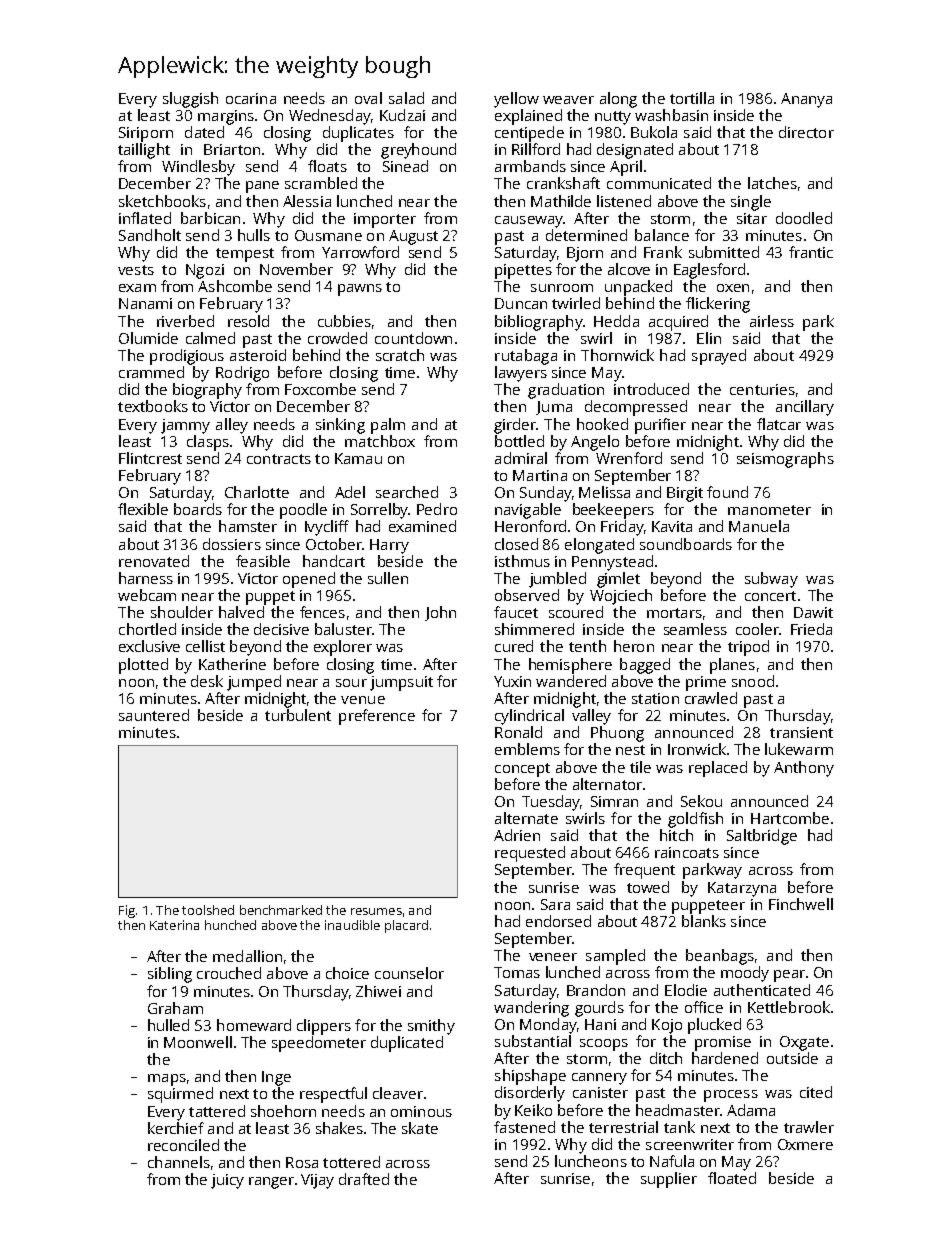 The image size is (952, 1233). What do you see at coordinates (227, 1181) in the screenshot?
I see `juicy` at bounding box center [227, 1181].
